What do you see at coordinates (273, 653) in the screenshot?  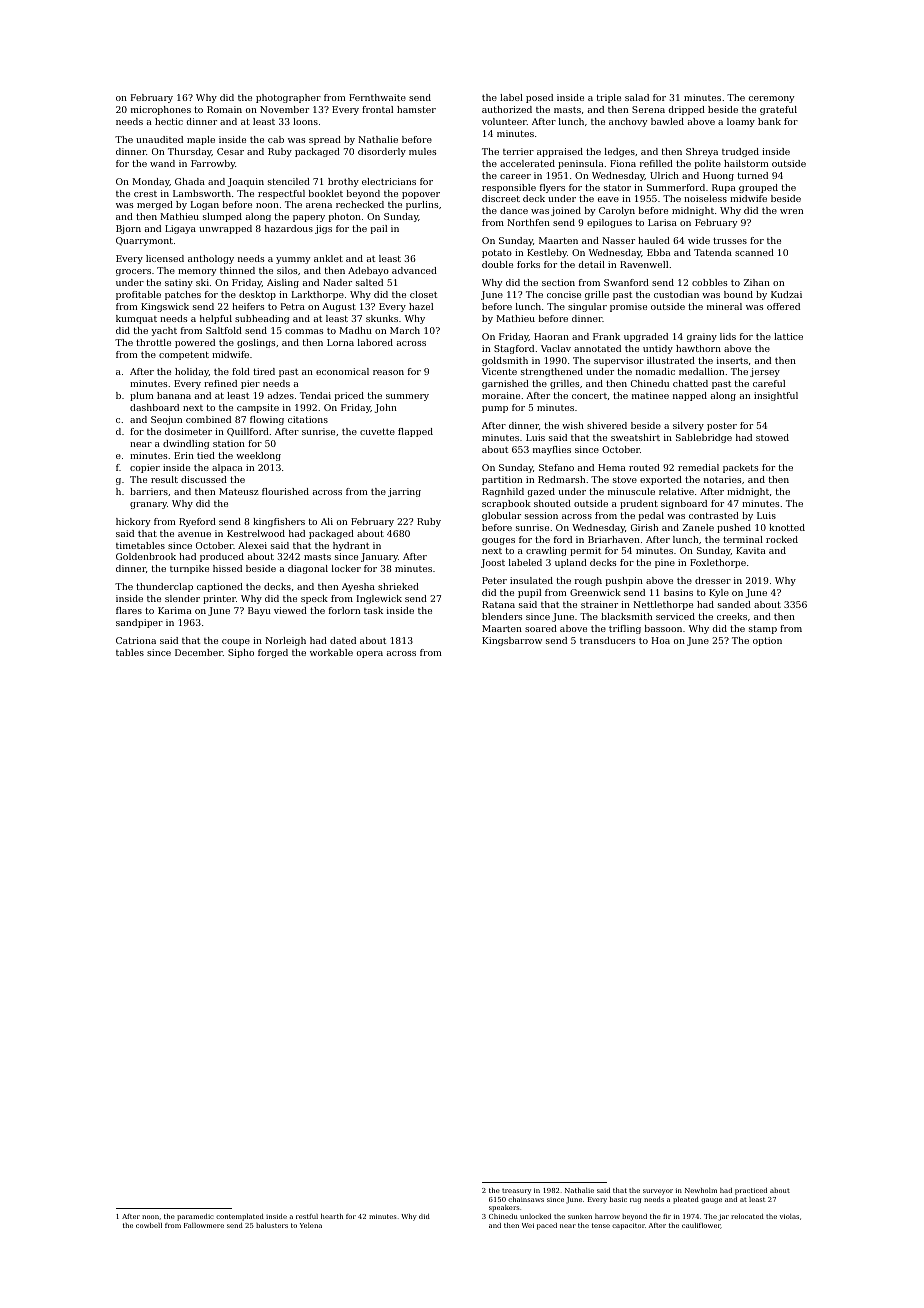 I see `forged` at bounding box center [273, 653].
